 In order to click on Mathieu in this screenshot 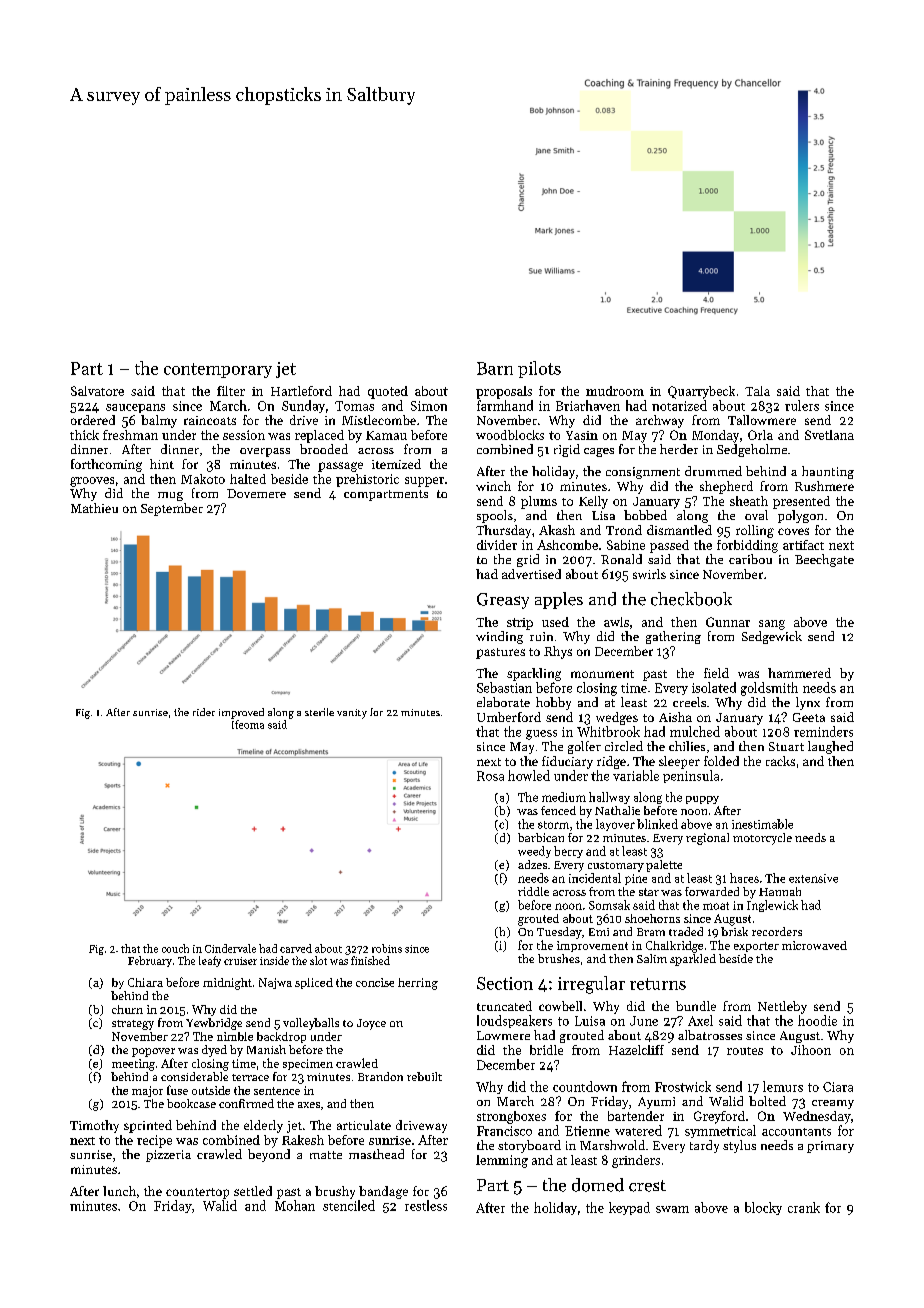, I will do `click(94, 508)`.
